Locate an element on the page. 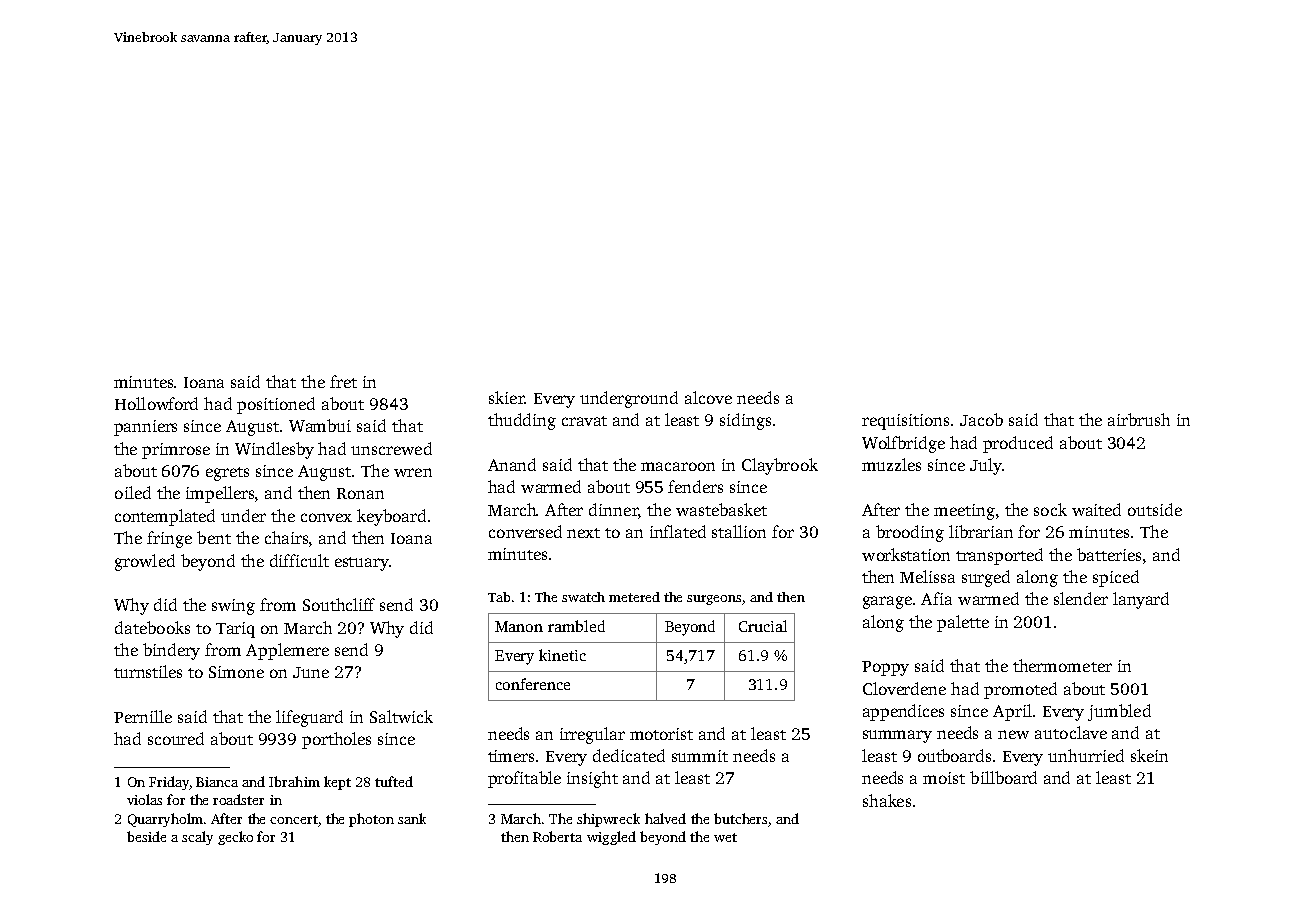 The height and width of the page is (924, 1308). June is located at coordinates (311, 672).
